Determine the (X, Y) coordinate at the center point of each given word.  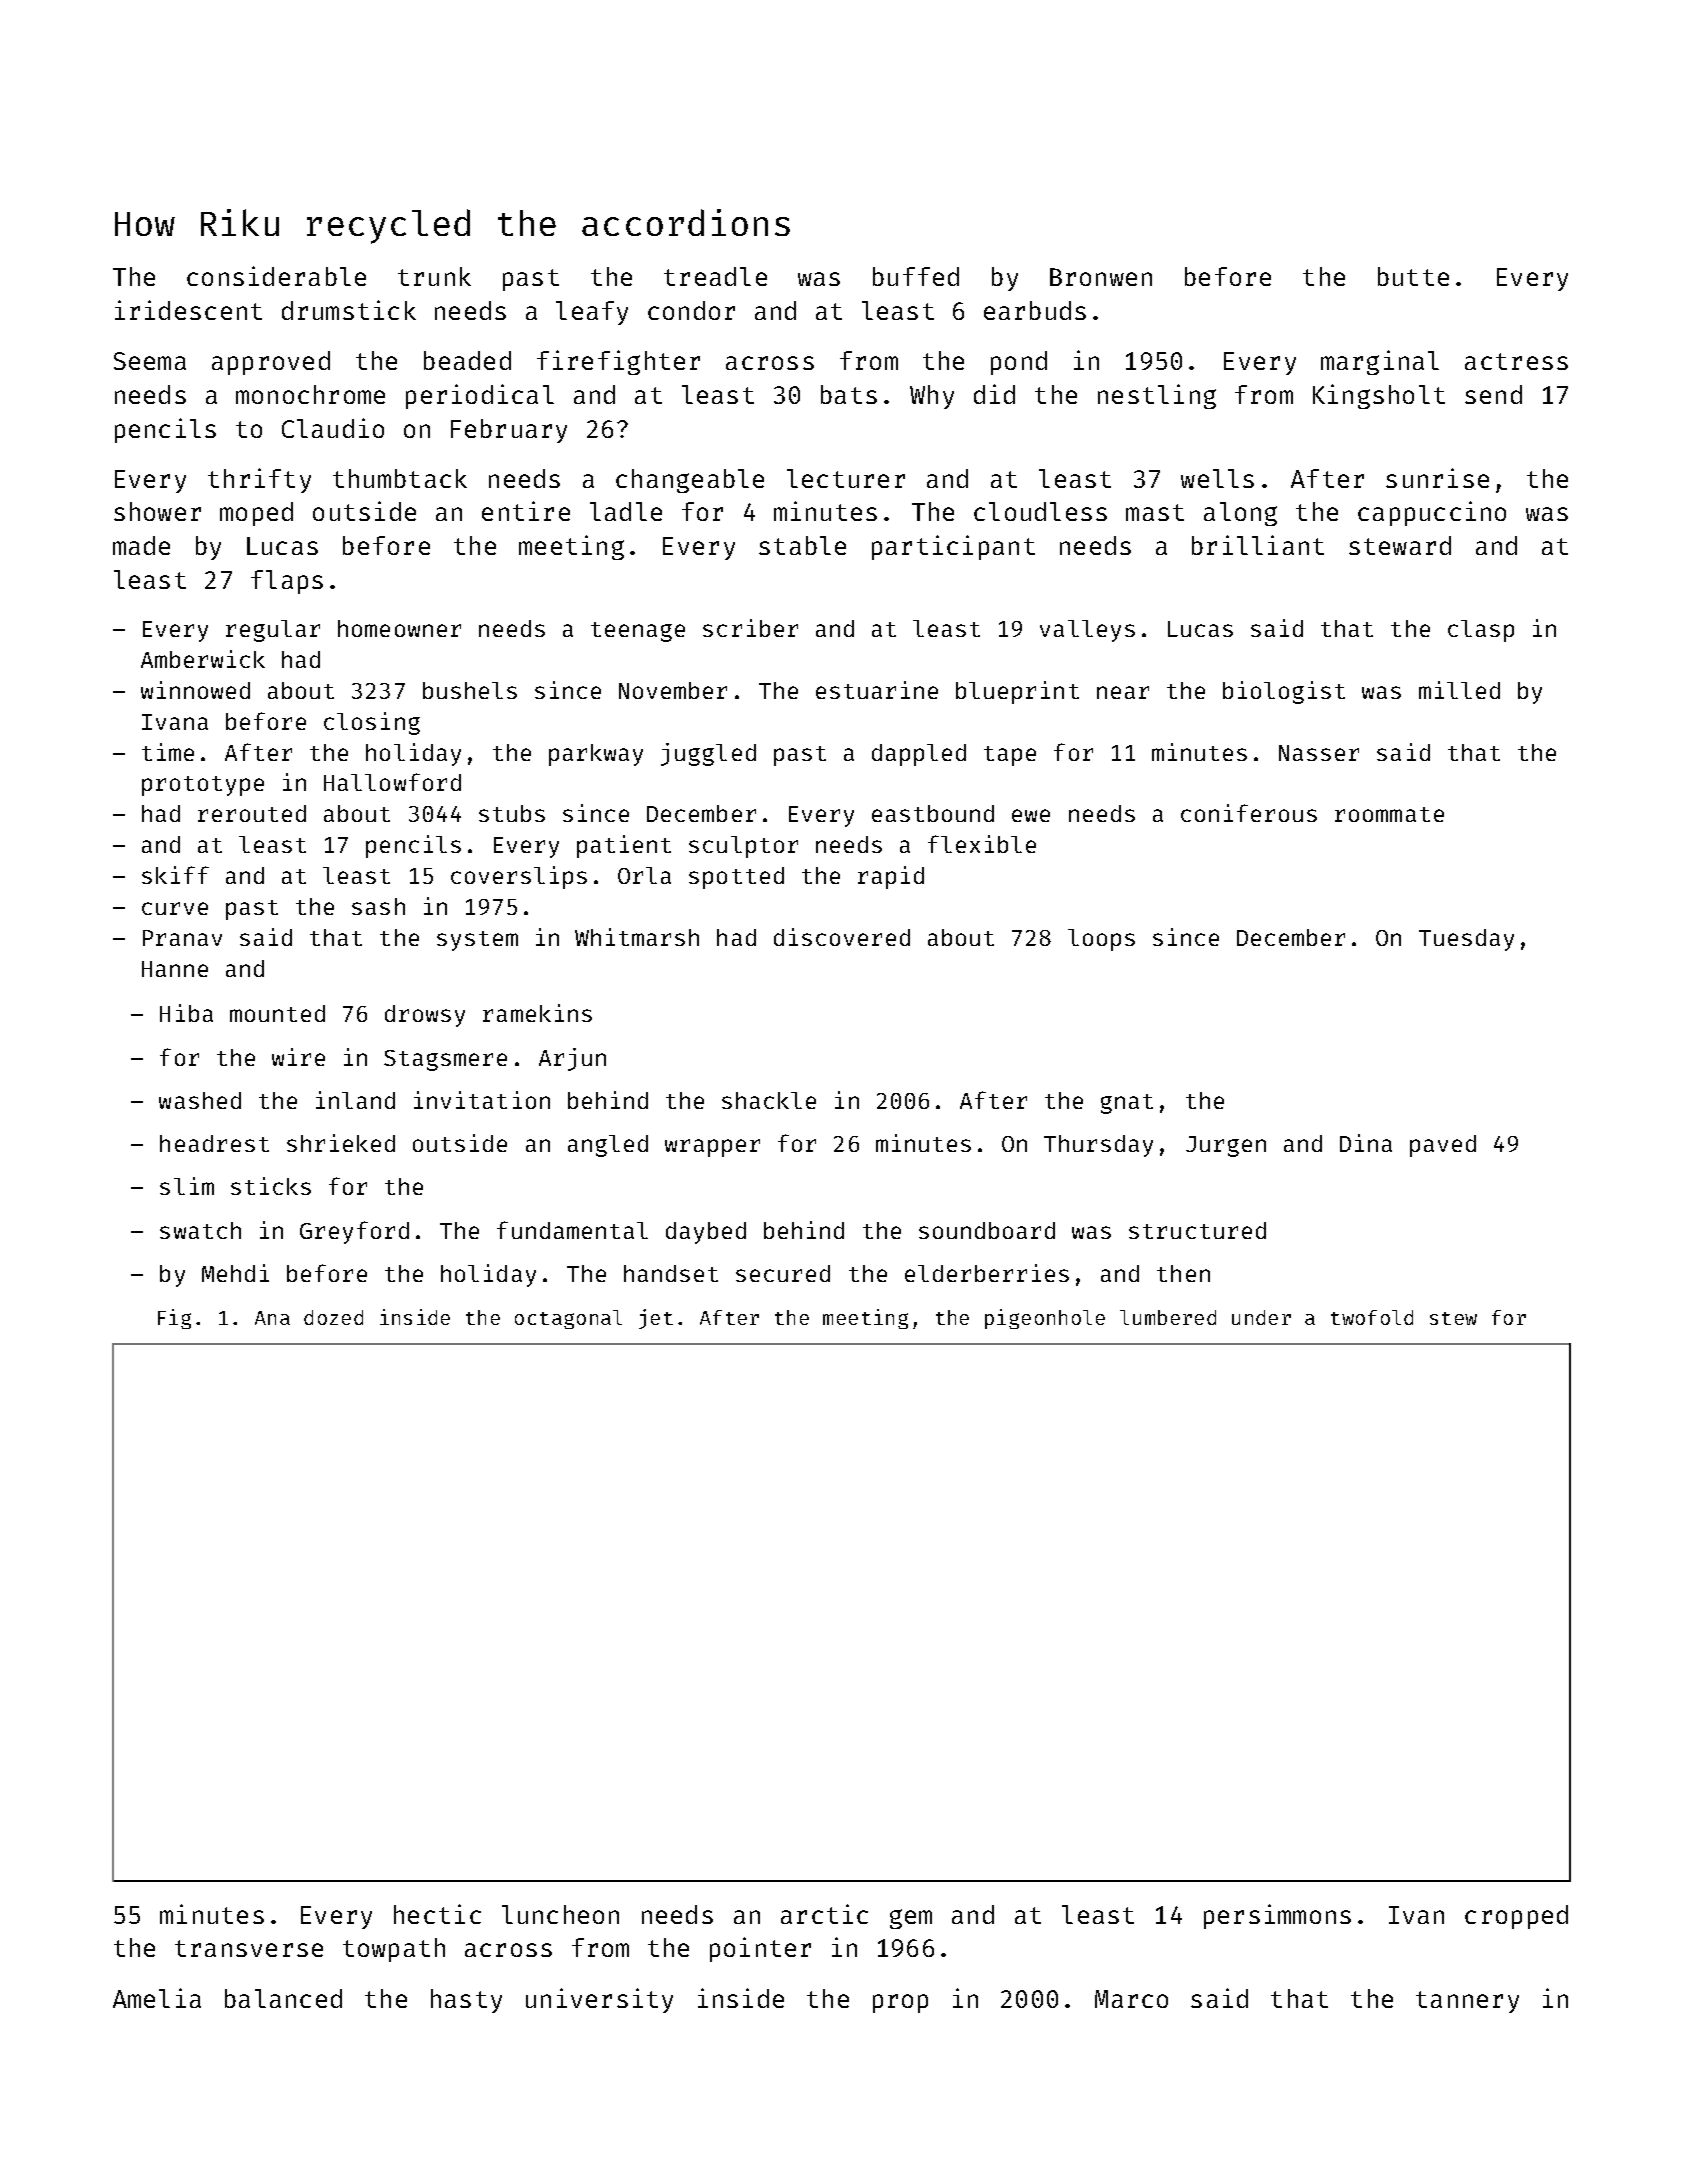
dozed (333, 1317)
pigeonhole (1045, 1319)
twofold (1372, 1317)
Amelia (157, 1998)
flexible (982, 844)
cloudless (1040, 511)
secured (783, 1273)
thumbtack (400, 478)
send (1493, 394)
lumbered (1168, 1317)
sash (378, 906)
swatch (200, 1230)
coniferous (1249, 813)
